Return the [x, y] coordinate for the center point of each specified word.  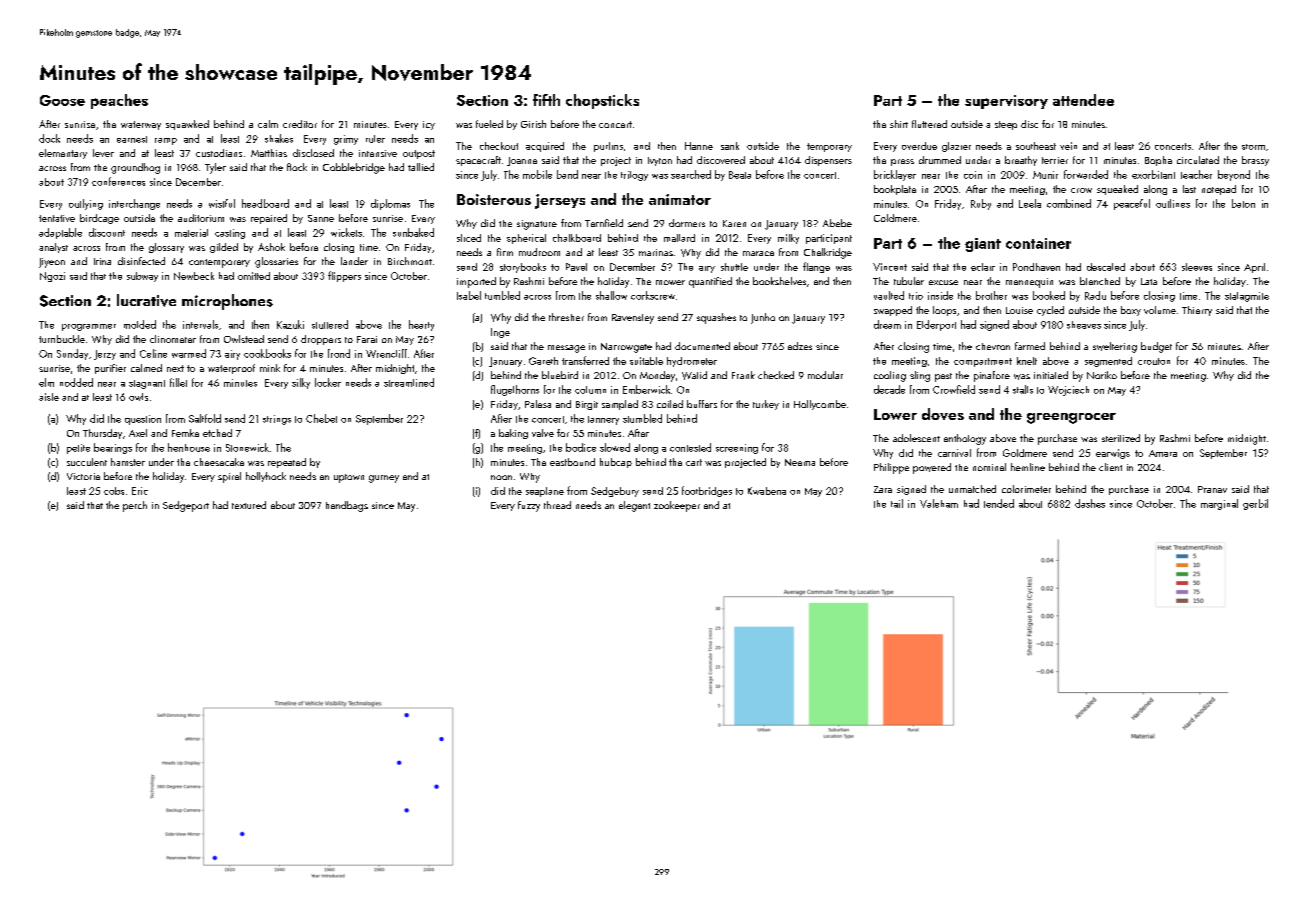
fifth [546, 100]
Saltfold [205, 418]
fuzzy [529, 506]
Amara [1163, 453]
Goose [62, 100]
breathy [1021, 161]
